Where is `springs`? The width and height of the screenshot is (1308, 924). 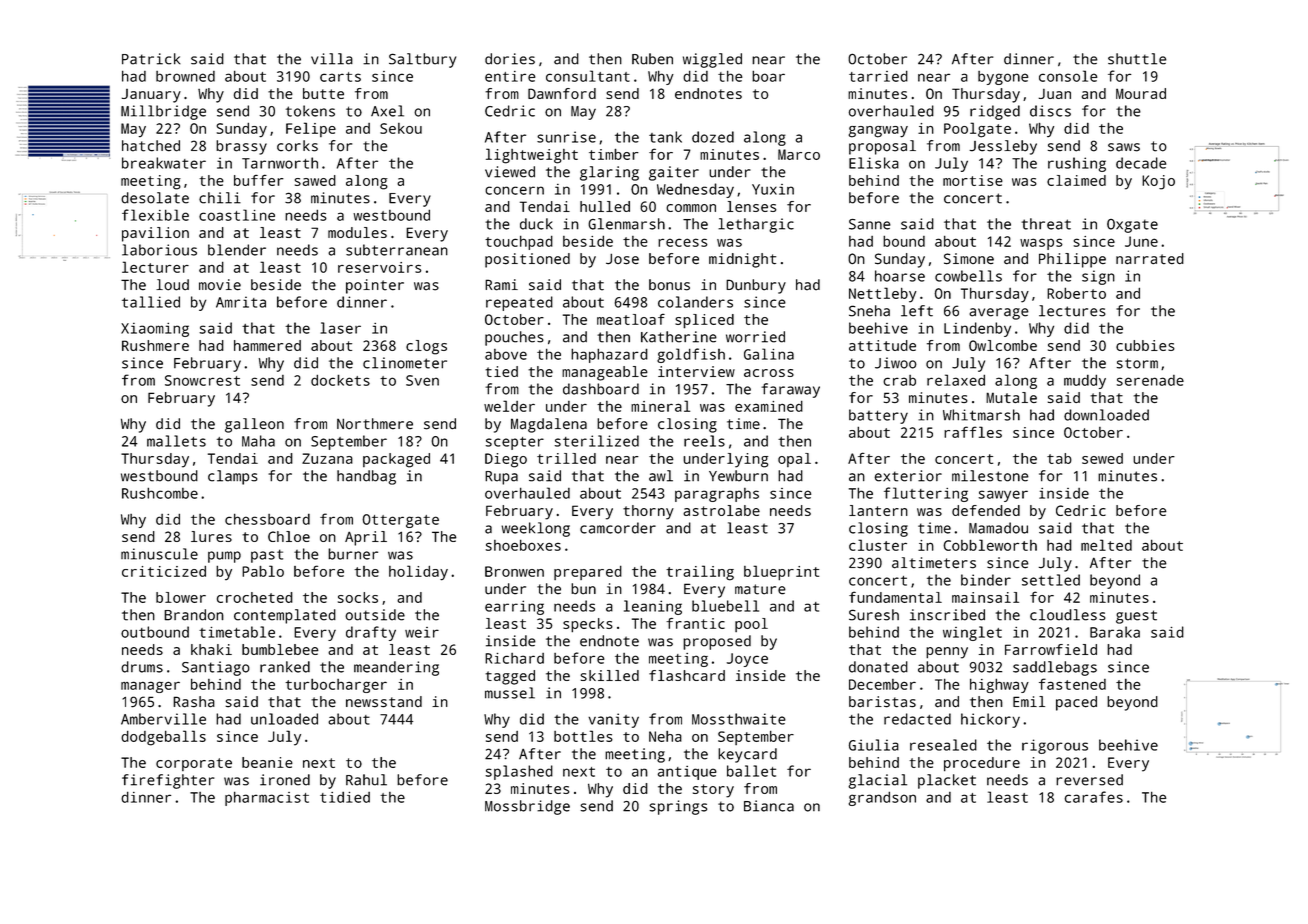
springs is located at coordinates (678, 807).
